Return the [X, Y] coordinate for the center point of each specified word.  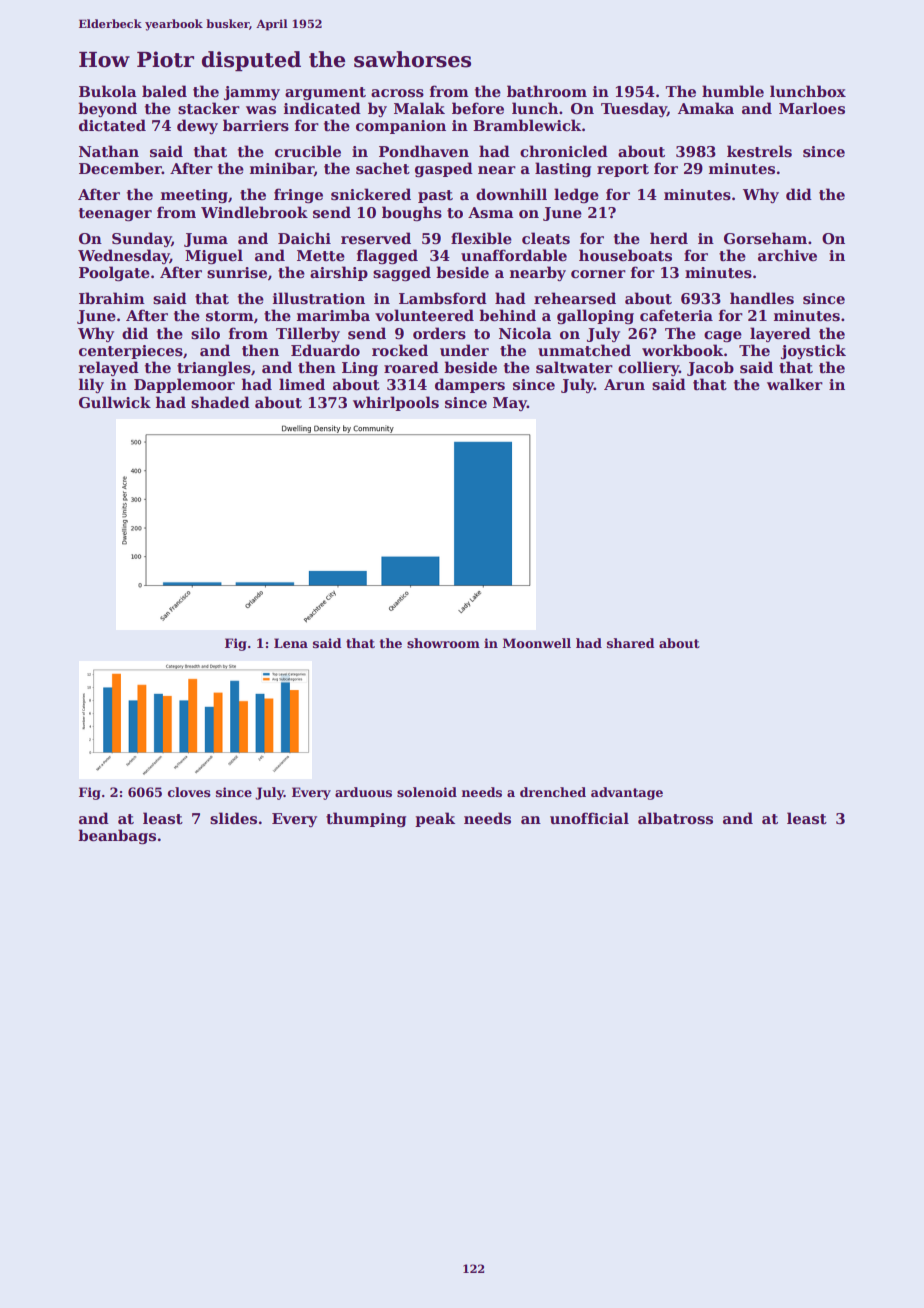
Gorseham [765, 238]
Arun [624, 384]
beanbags [117, 837]
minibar [282, 169]
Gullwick [115, 402]
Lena [291, 643]
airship [339, 273]
